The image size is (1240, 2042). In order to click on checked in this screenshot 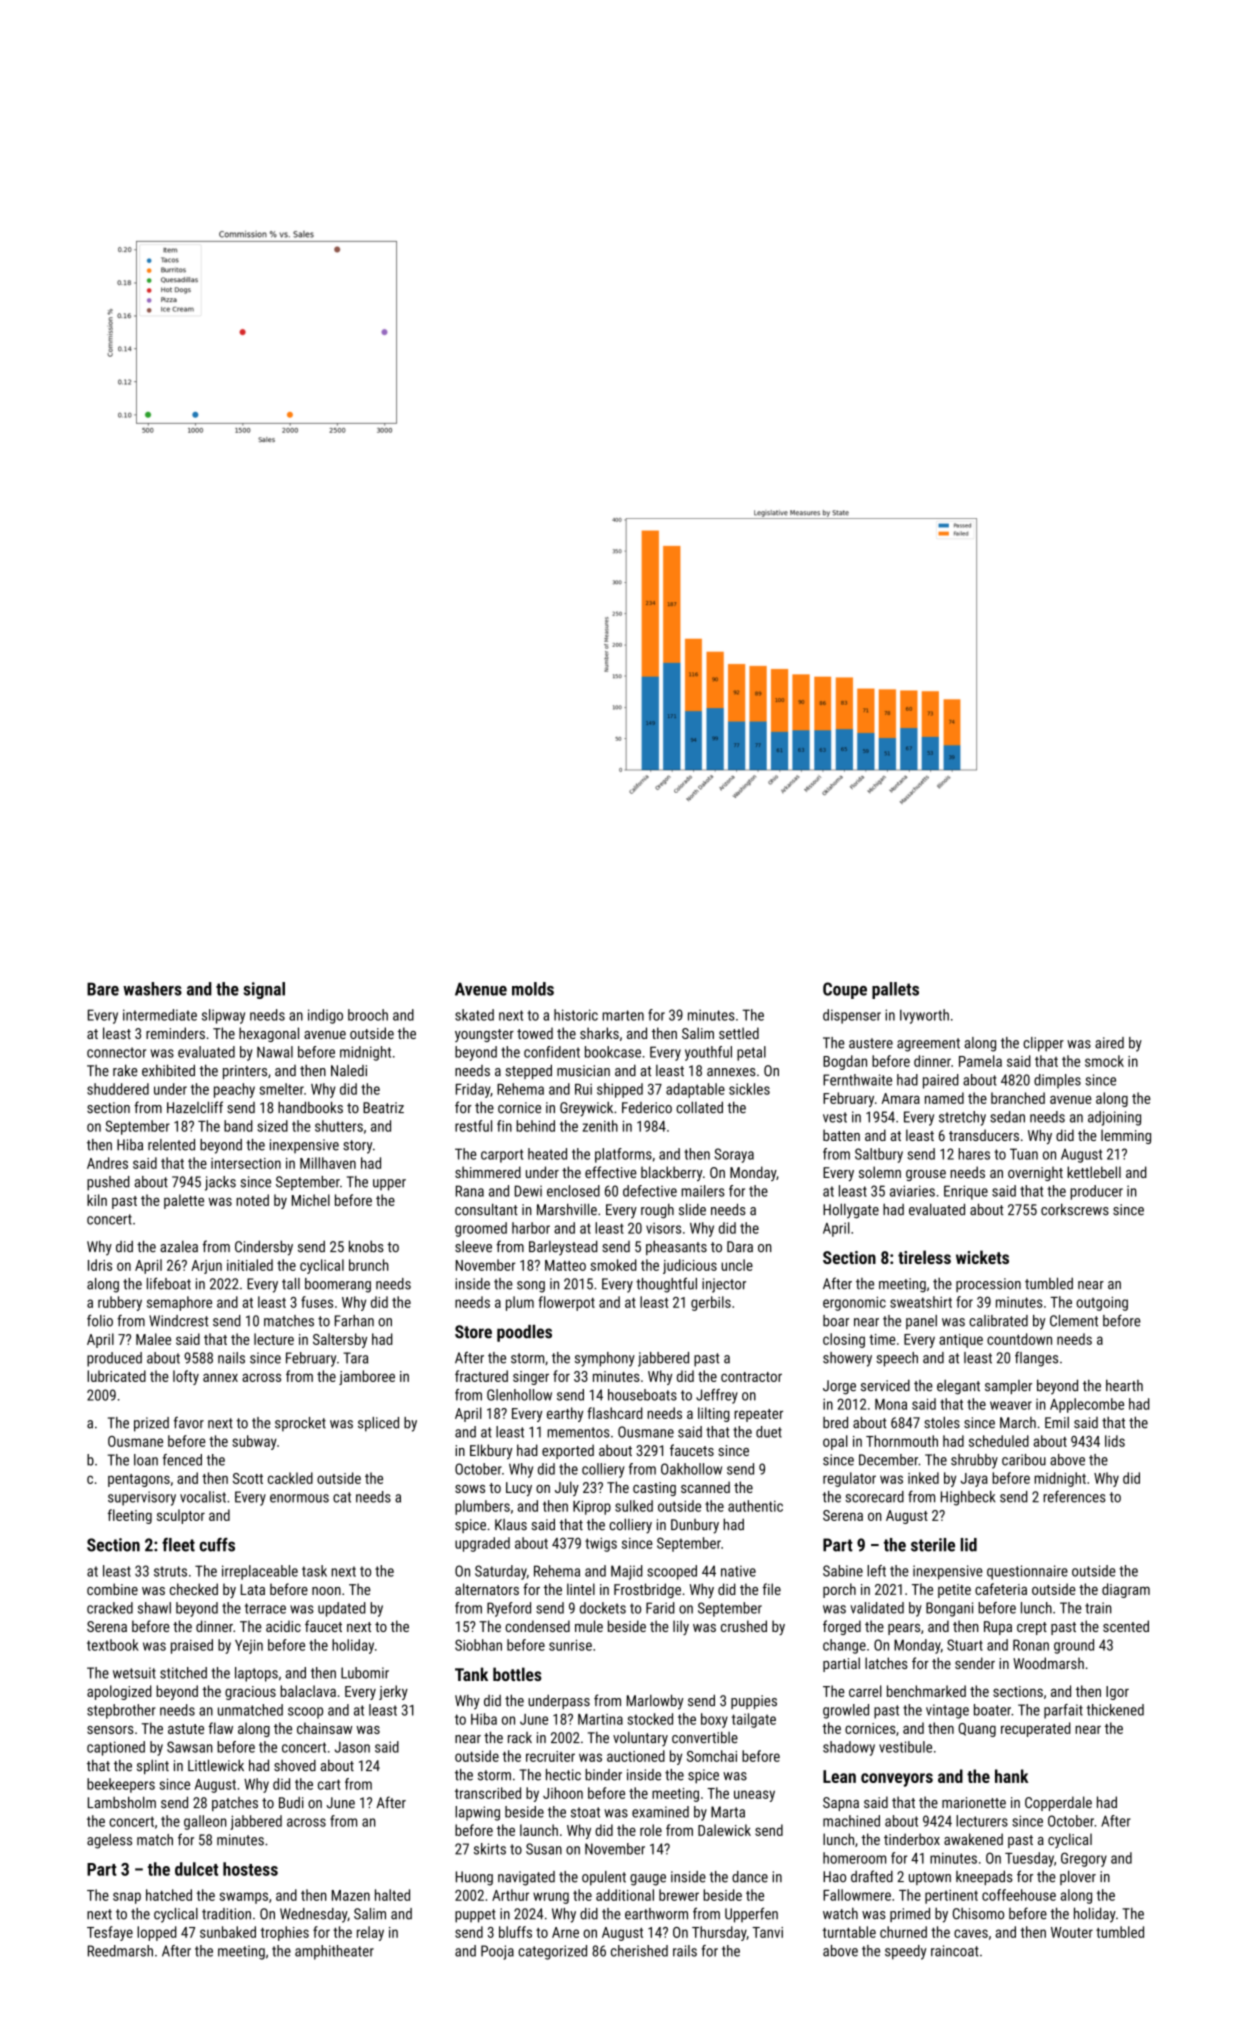, I will do `click(194, 1589)`.
